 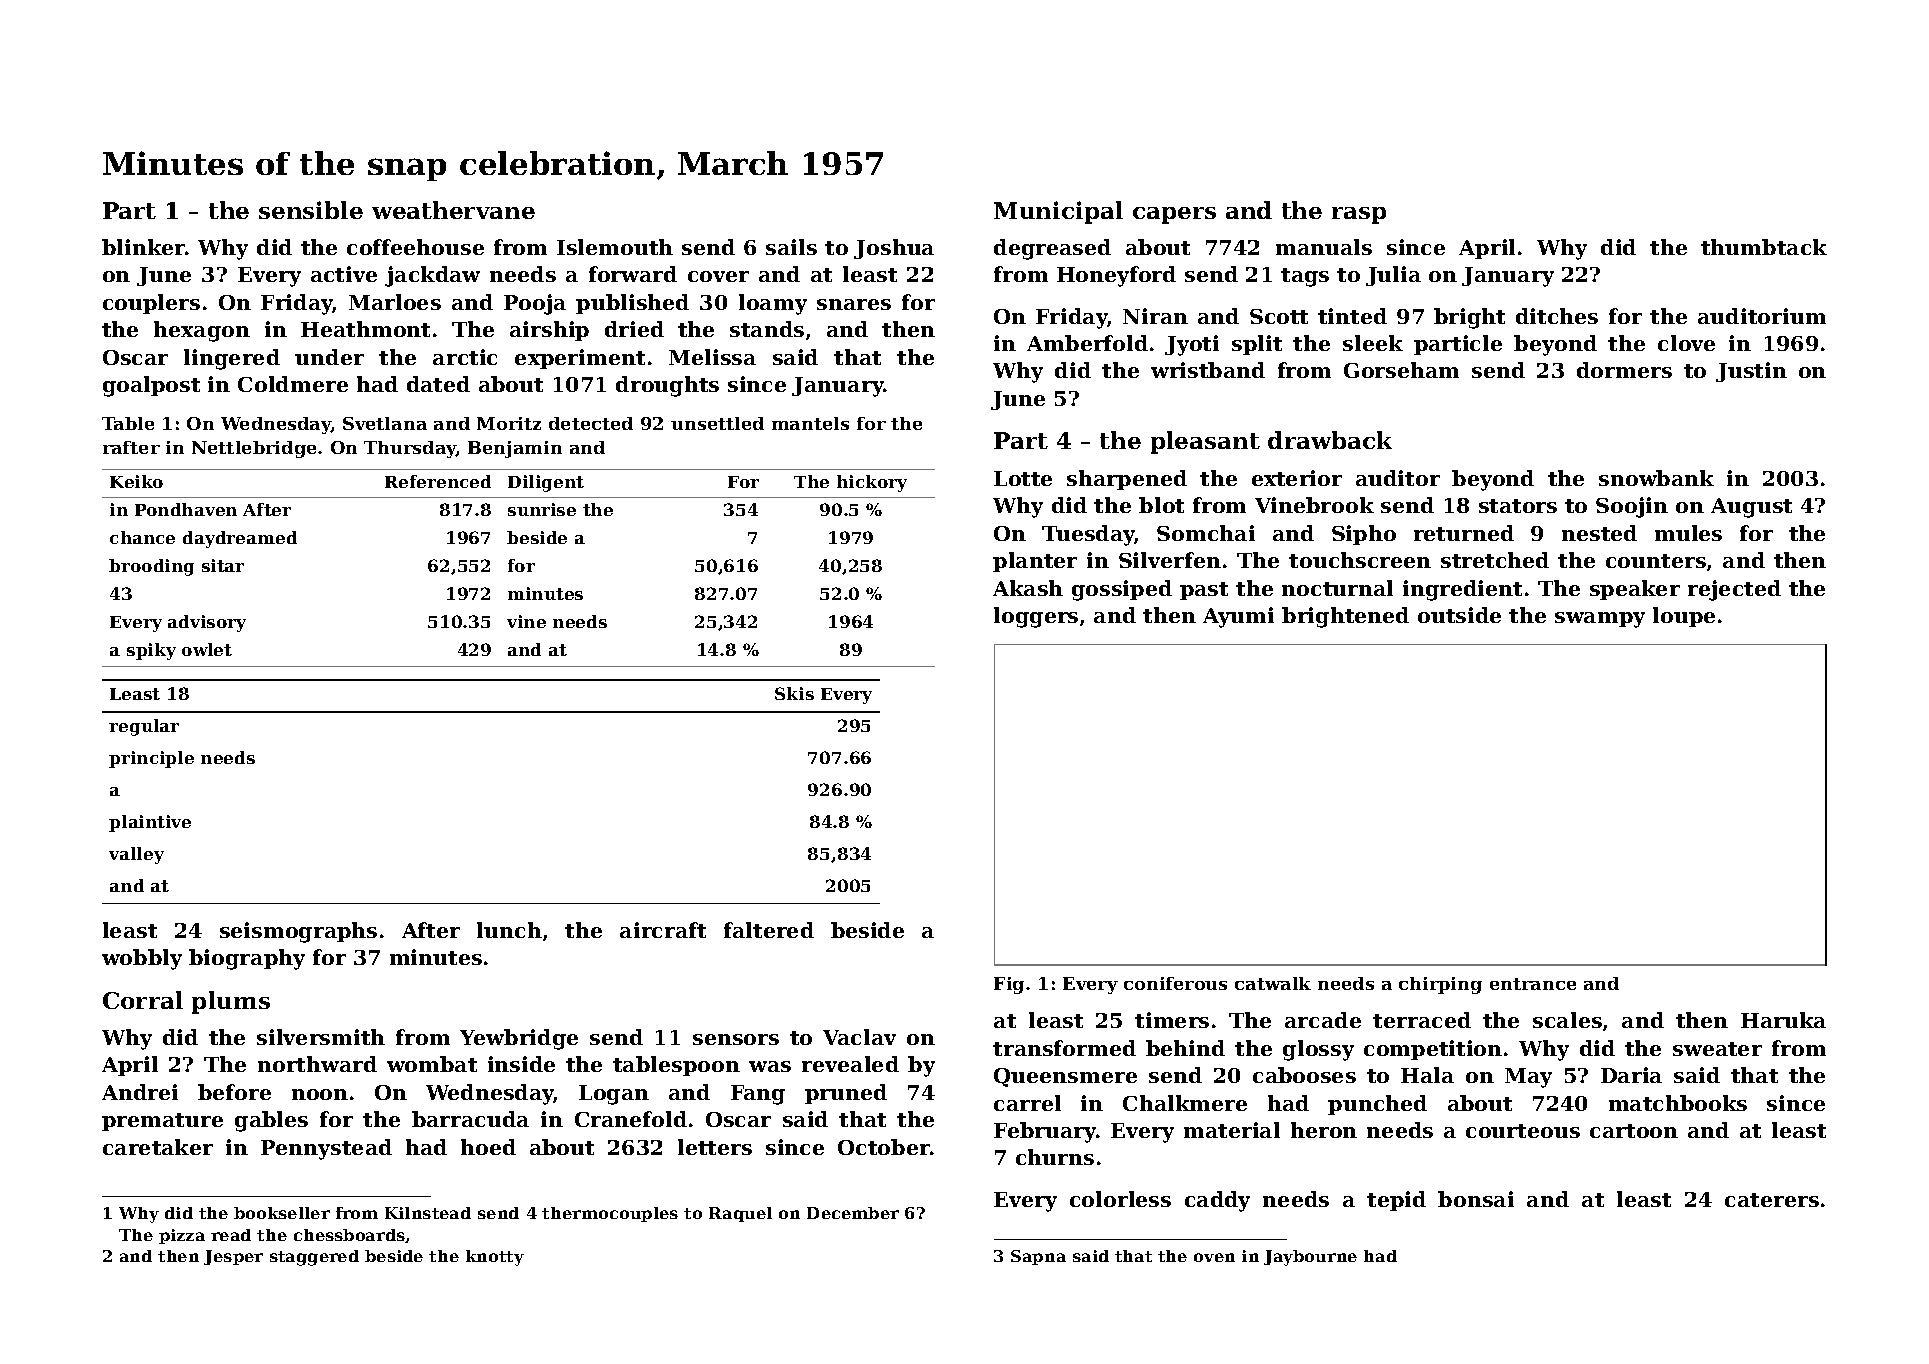 What do you see at coordinates (894, 249) in the image?
I see `Joshua` at bounding box center [894, 249].
